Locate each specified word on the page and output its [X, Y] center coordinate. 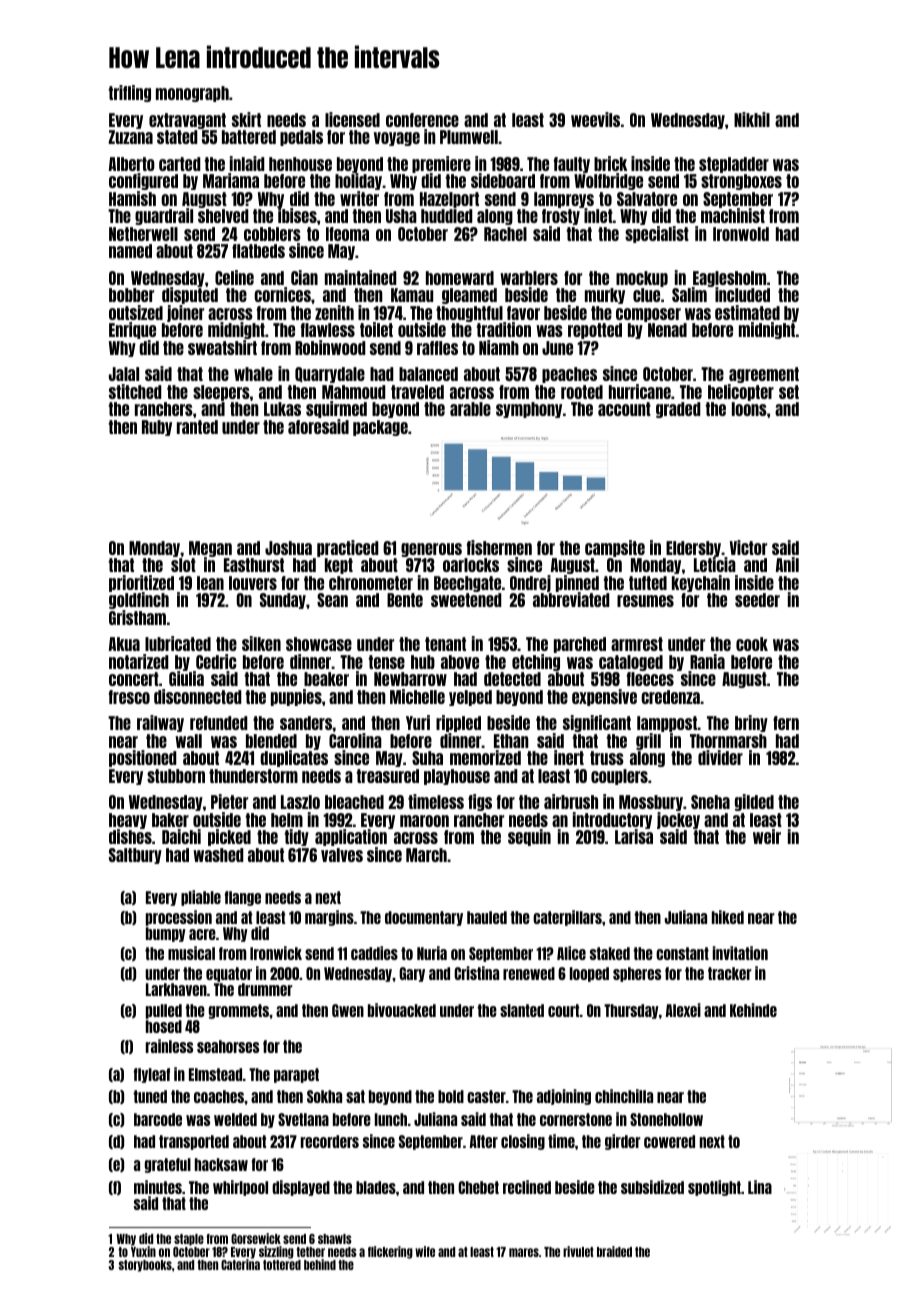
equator [229, 974]
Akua [124, 644]
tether [310, 1252]
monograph [192, 94]
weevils [595, 119]
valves [342, 855]
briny [751, 723]
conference [422, 120]
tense [387, 662]
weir [767, 836]
